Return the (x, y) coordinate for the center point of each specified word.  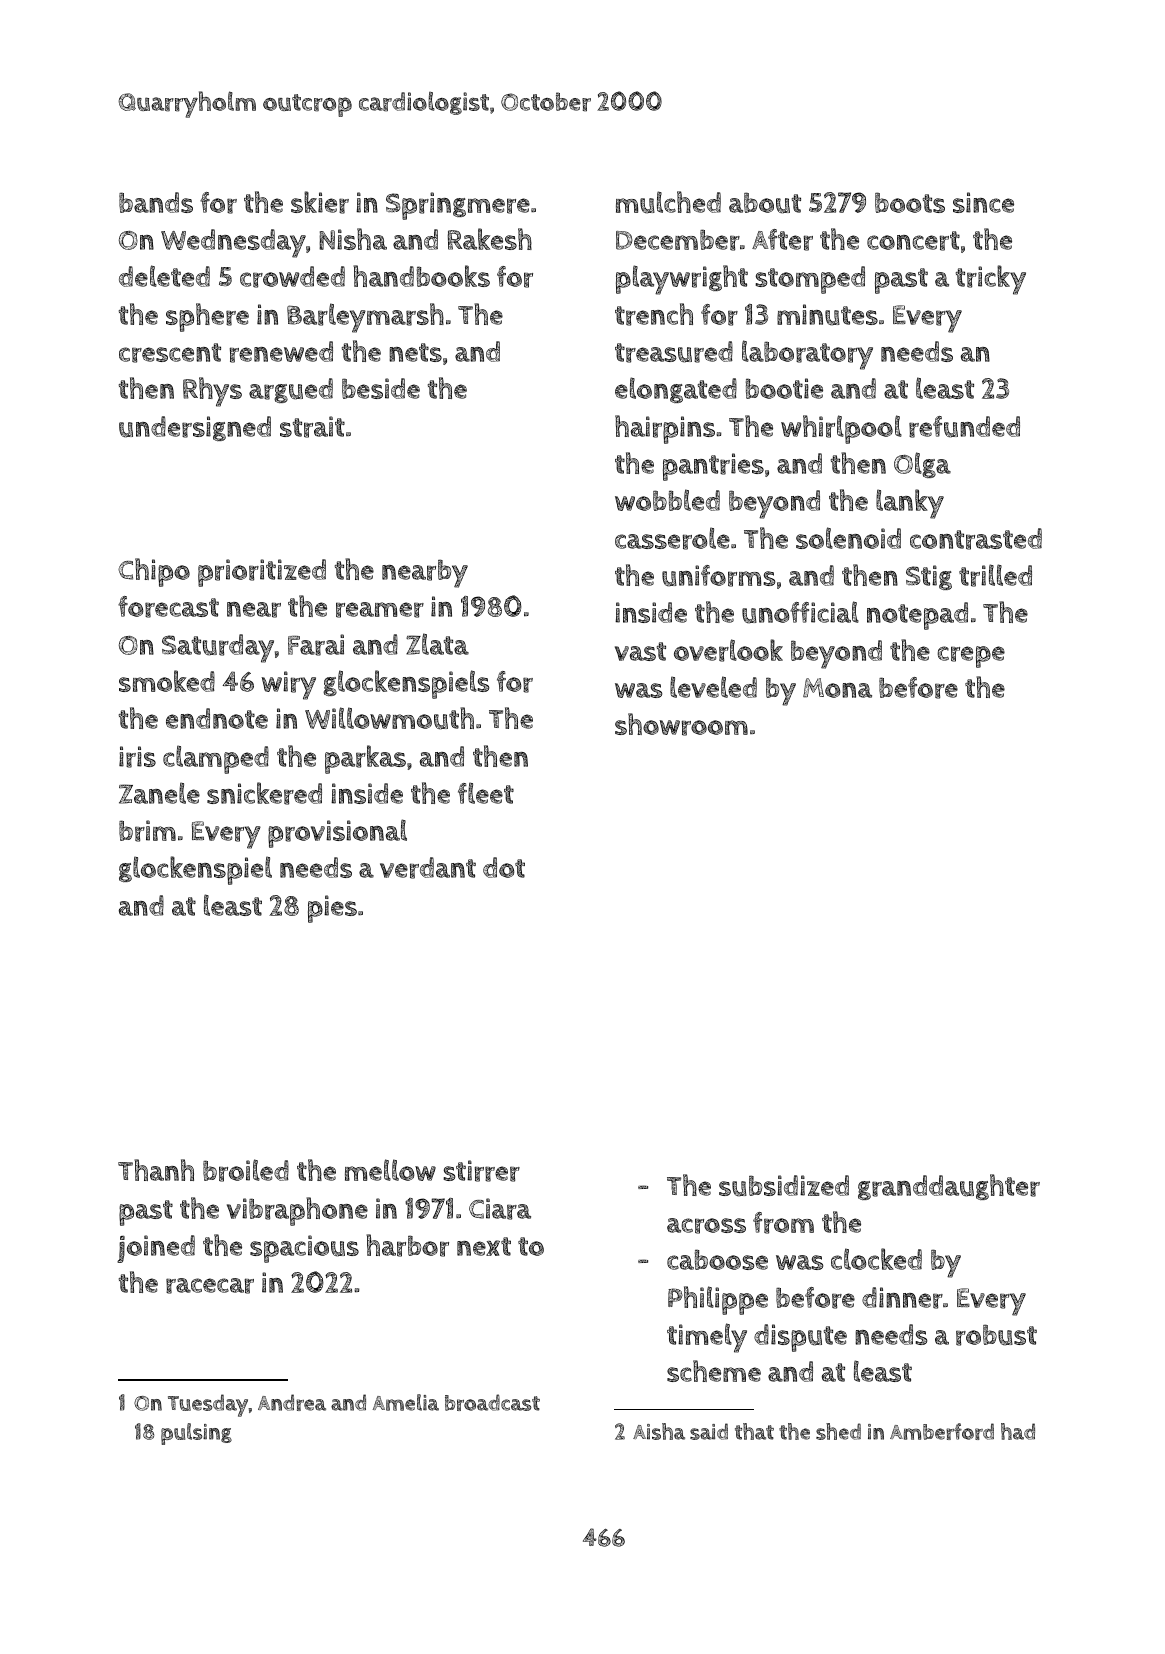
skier (320, 202)
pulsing (196, 1434)
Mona (837, 688)
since (983, 202)
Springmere (458, 206)
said (709, 1431)
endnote (217, 718)
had (1018, 1431)
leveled (713, 687)
